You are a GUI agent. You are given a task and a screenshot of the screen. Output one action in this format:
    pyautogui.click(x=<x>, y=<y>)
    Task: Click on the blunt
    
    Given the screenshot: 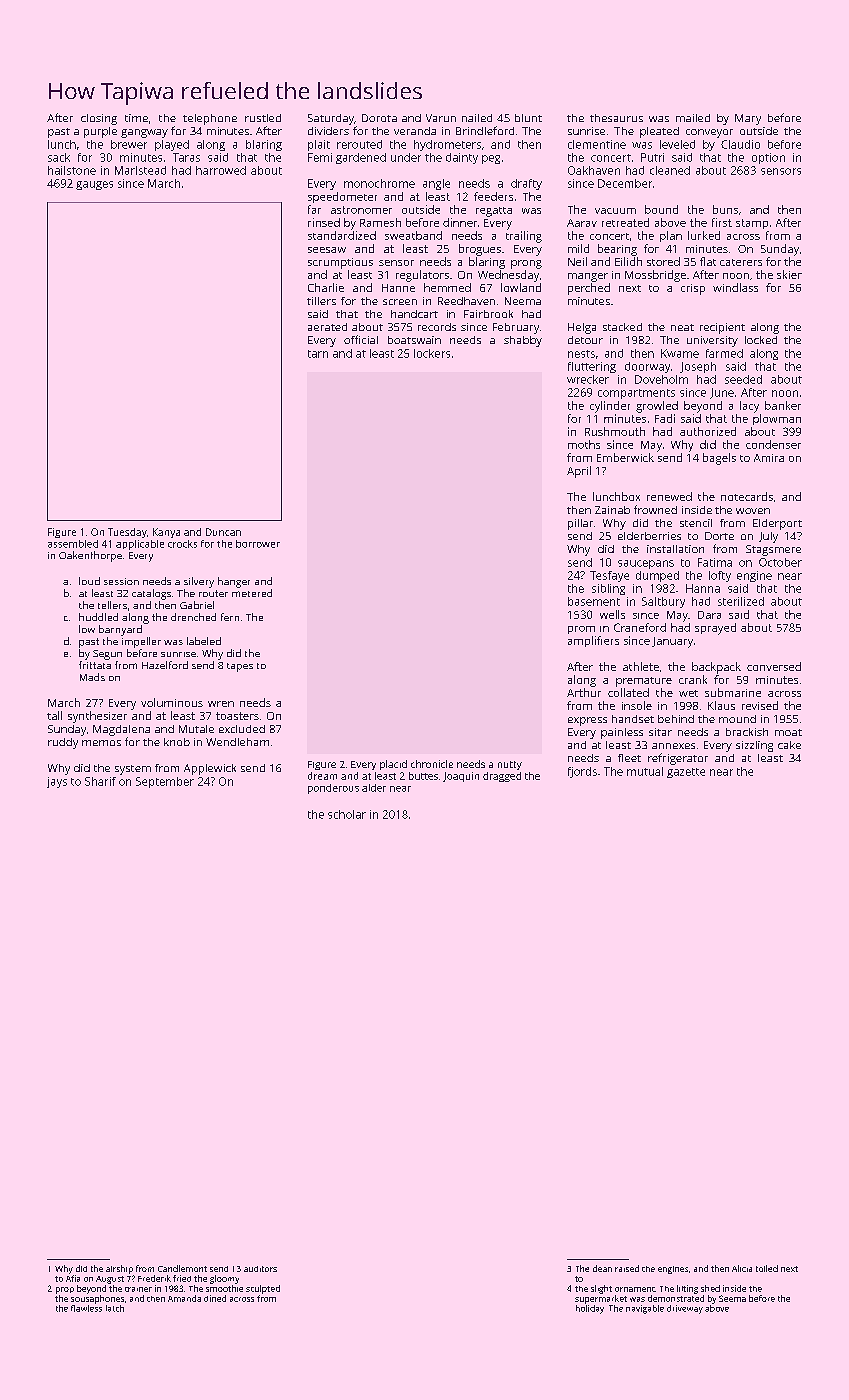 What is the action you would take?
    pyautogui.click(x=528, y=118)
